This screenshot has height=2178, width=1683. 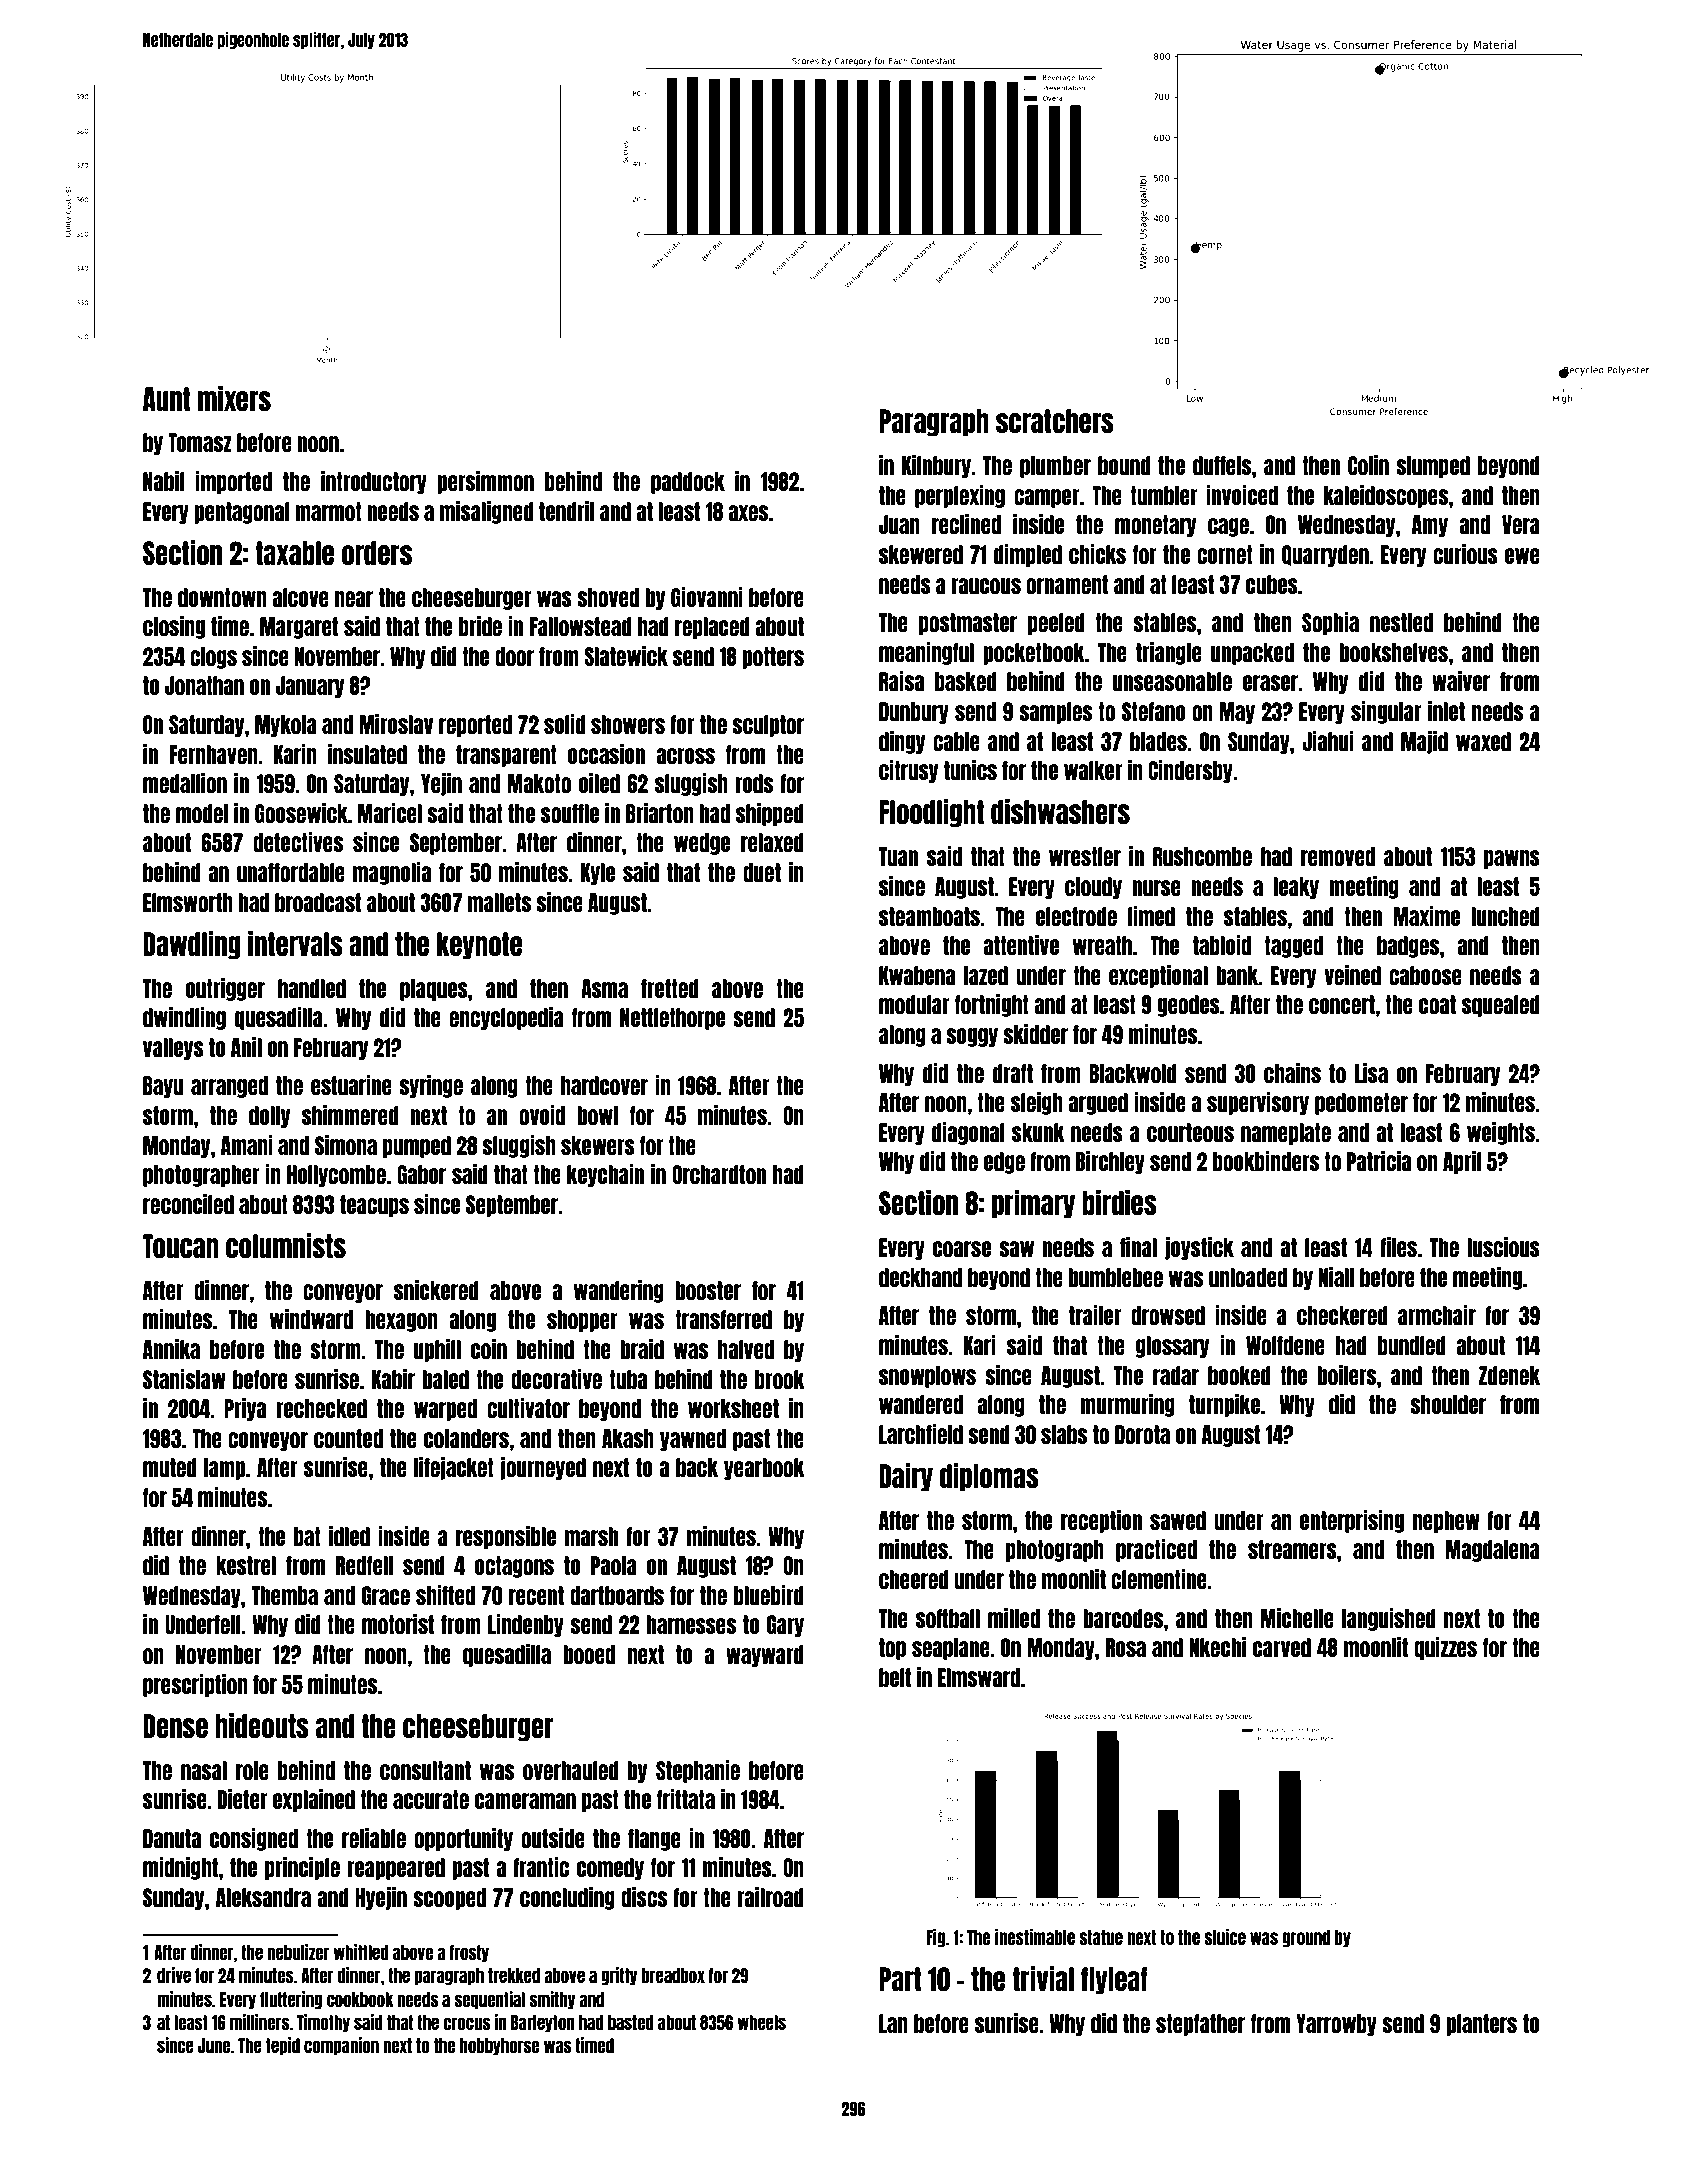 I want to click on steamboats, so click(x=929, y=916).
